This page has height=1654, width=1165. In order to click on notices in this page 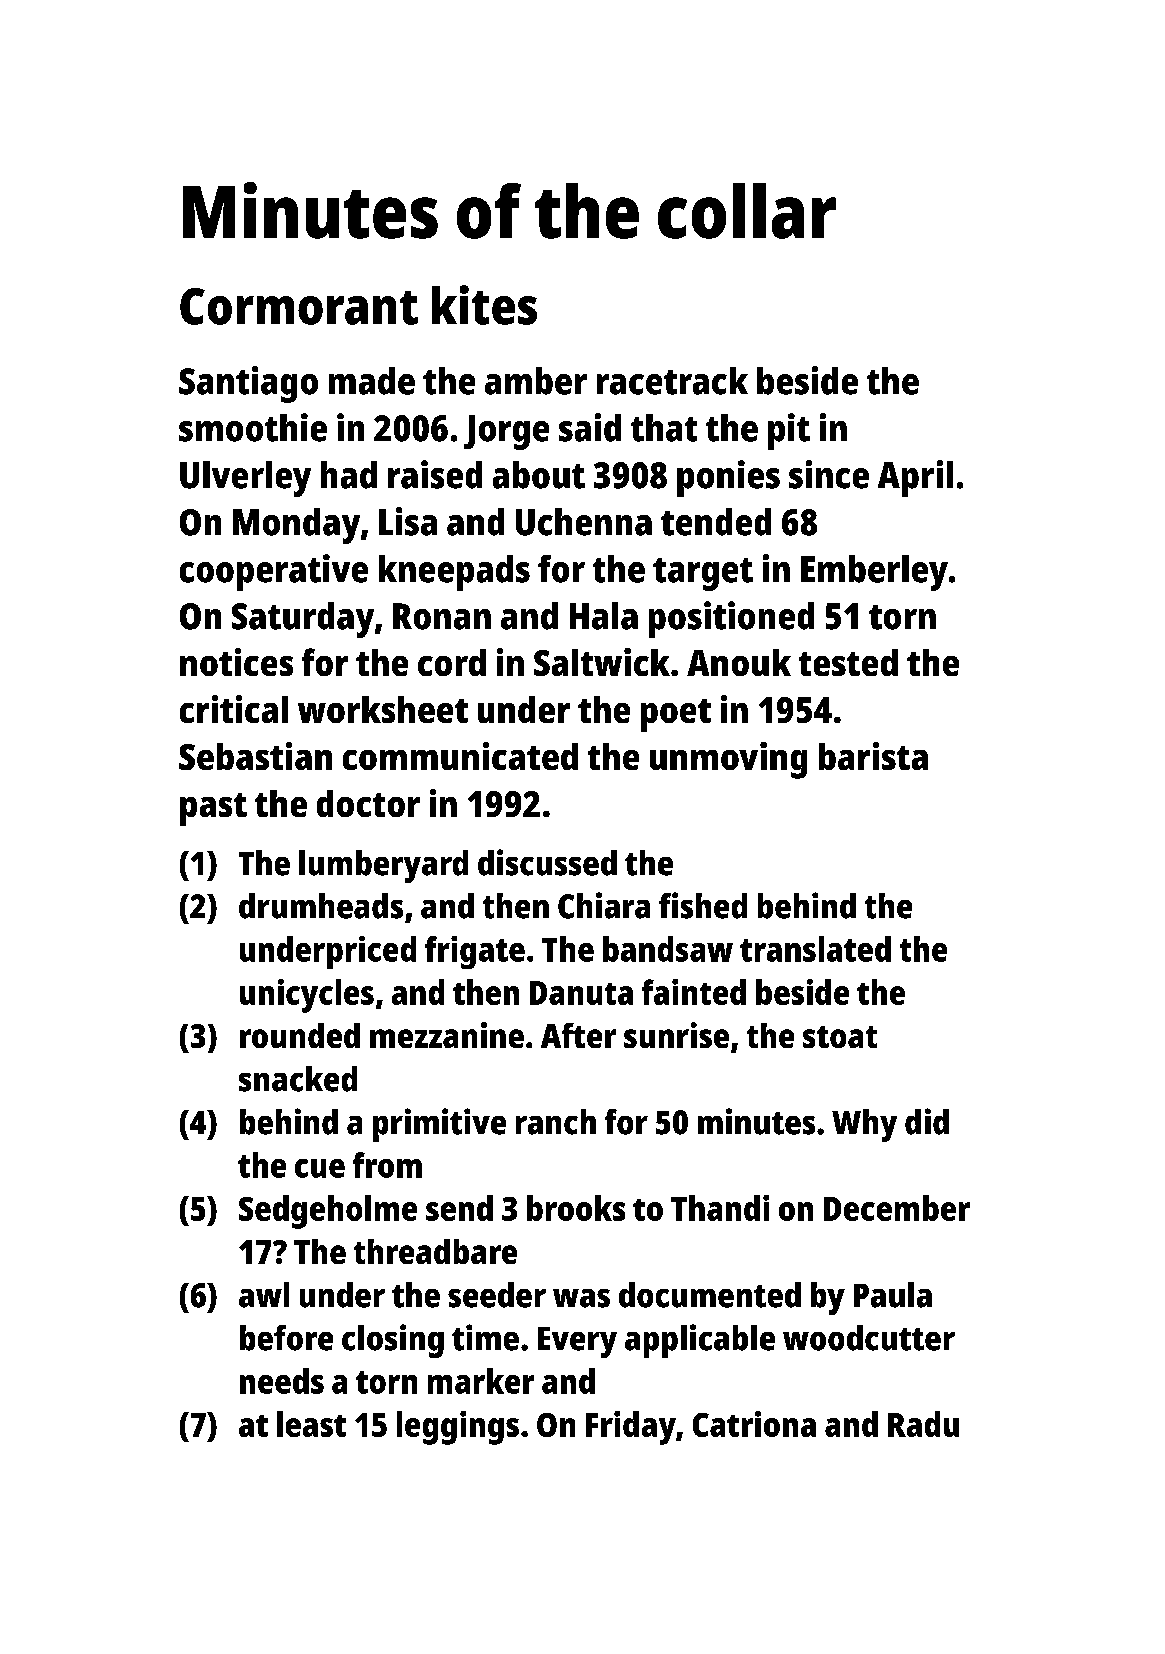, I will do `click(236, 662)`.
